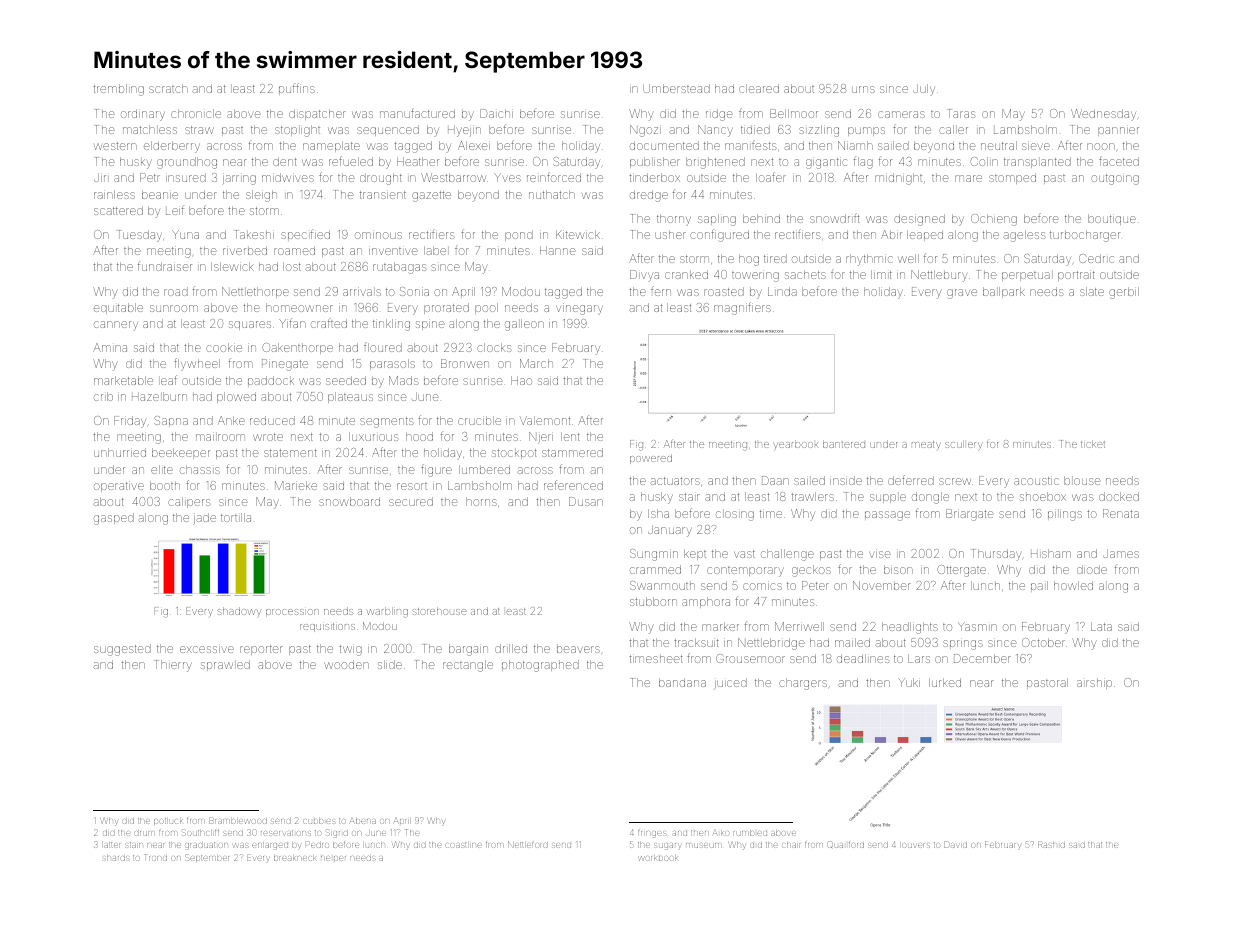  I want to click on Taras, so click(962, 113).
